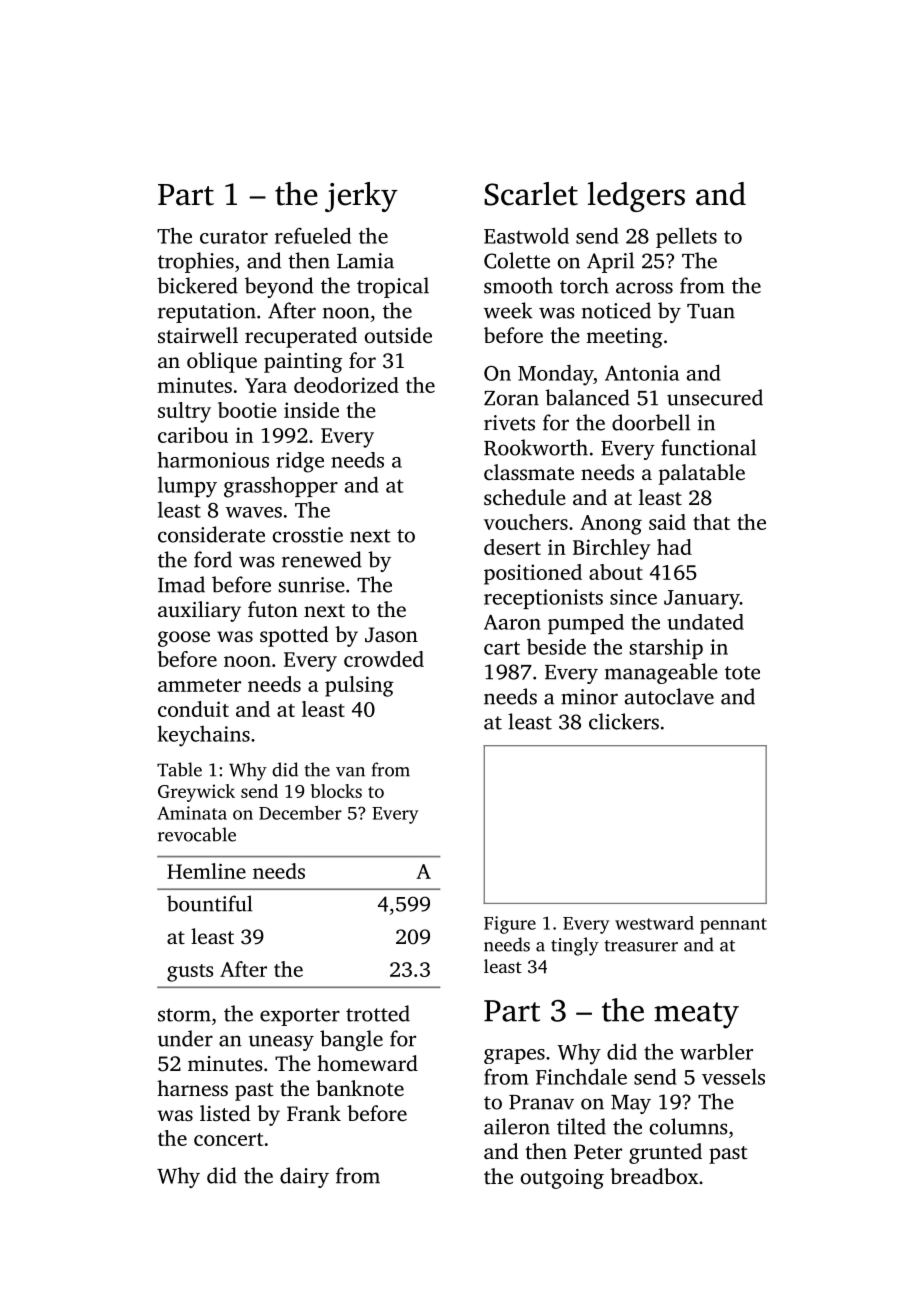 This screenshot has width=924, height=1311. I want to click on meaty, so click(696, 1015).
